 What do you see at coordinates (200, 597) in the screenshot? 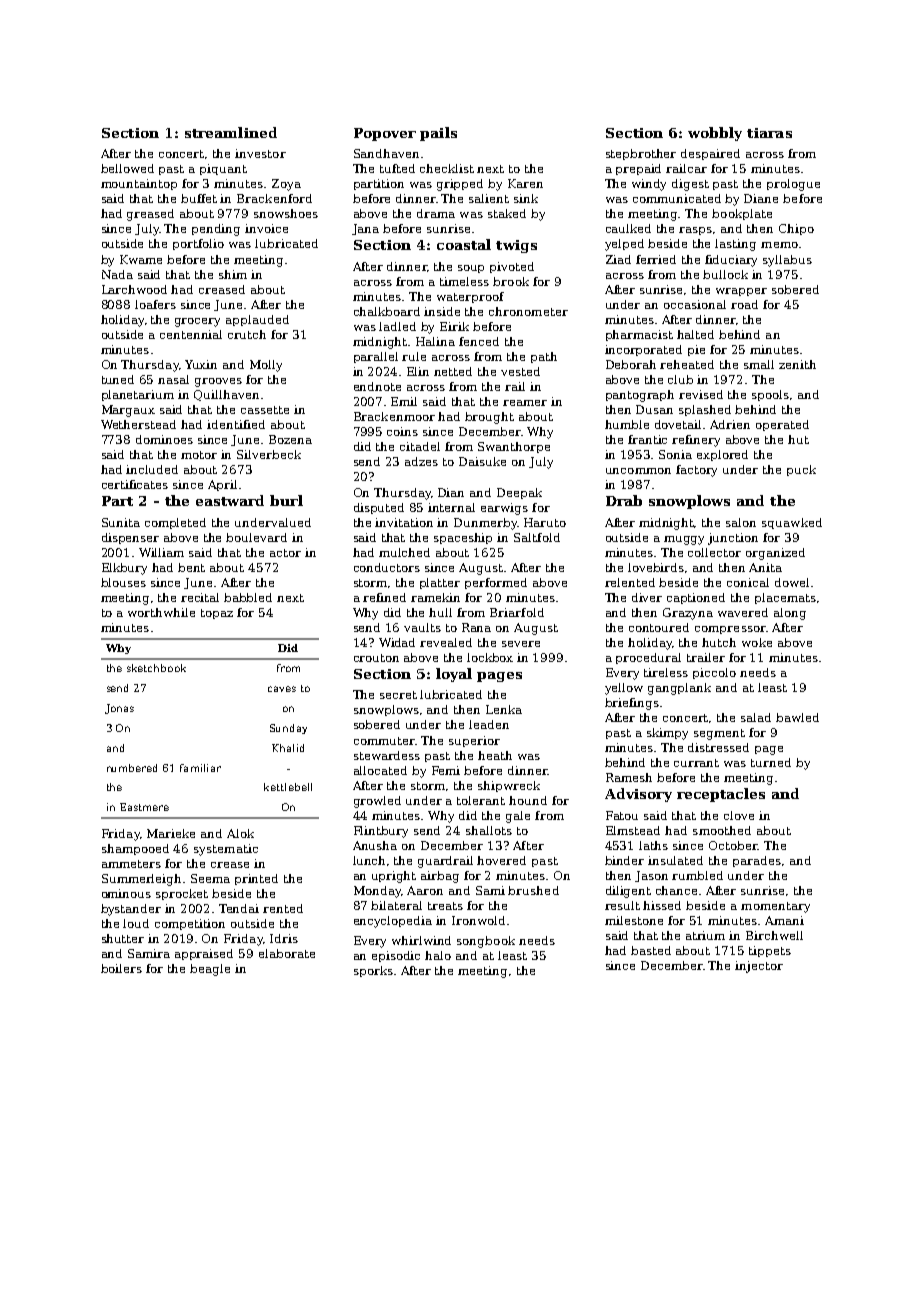
I see `recital` at bounding box center [200, 597].
